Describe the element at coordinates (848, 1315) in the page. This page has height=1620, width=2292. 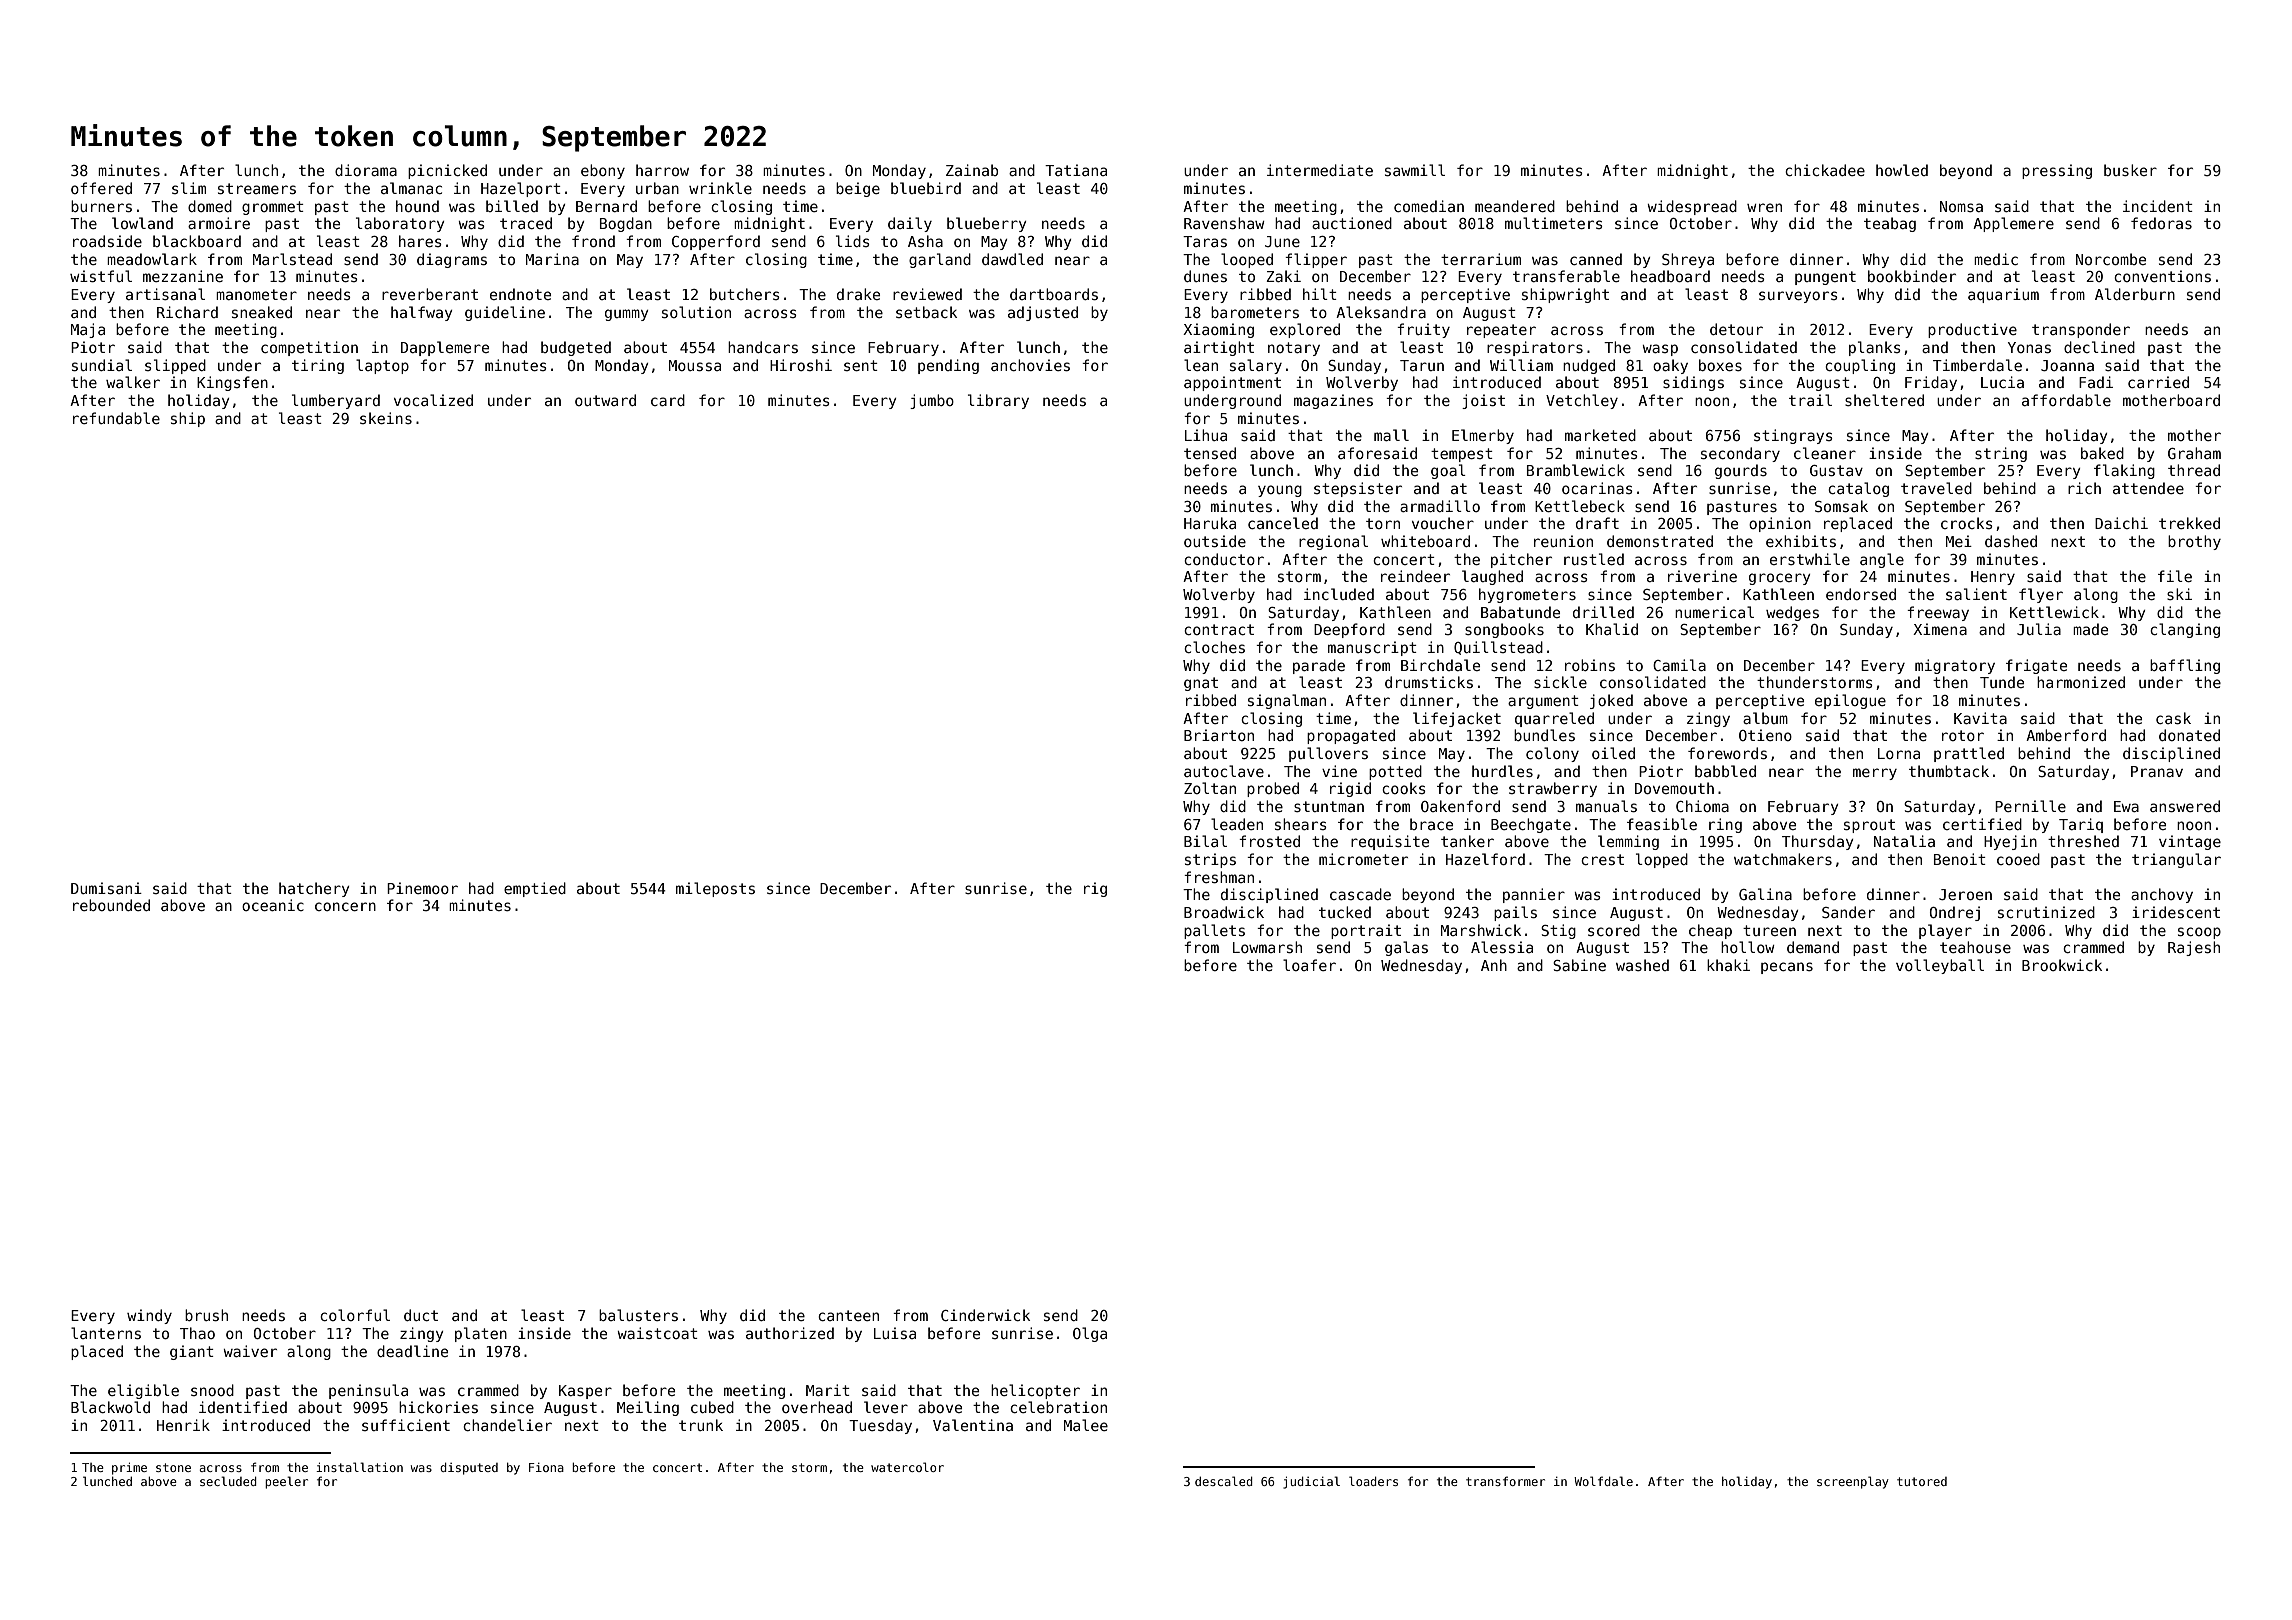
I see `canteen` at that location.
